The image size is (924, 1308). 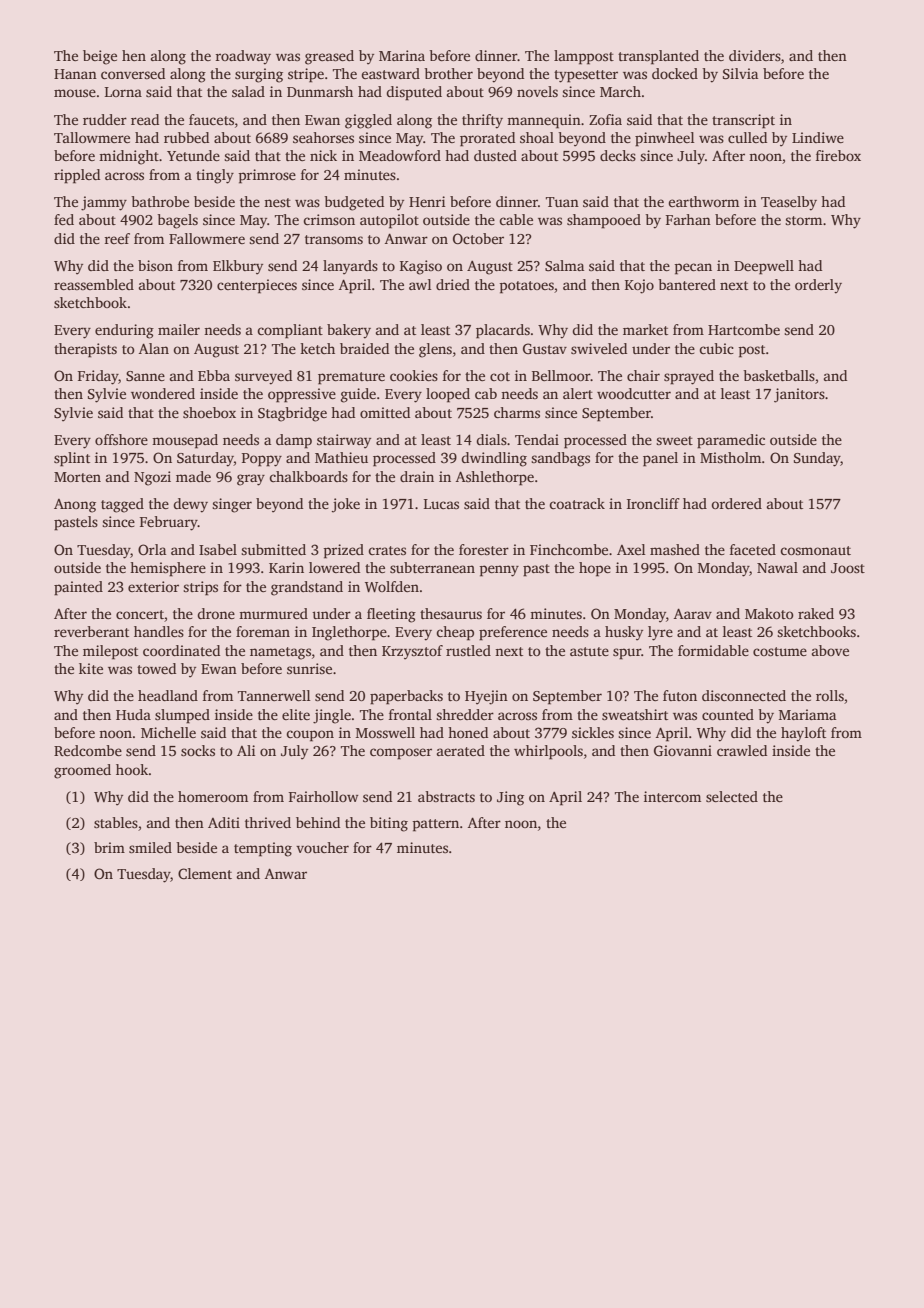 What do you see at coordinates (322, 847) in the screenshot?
I see `voucher` at bounding box center [322, 847].
